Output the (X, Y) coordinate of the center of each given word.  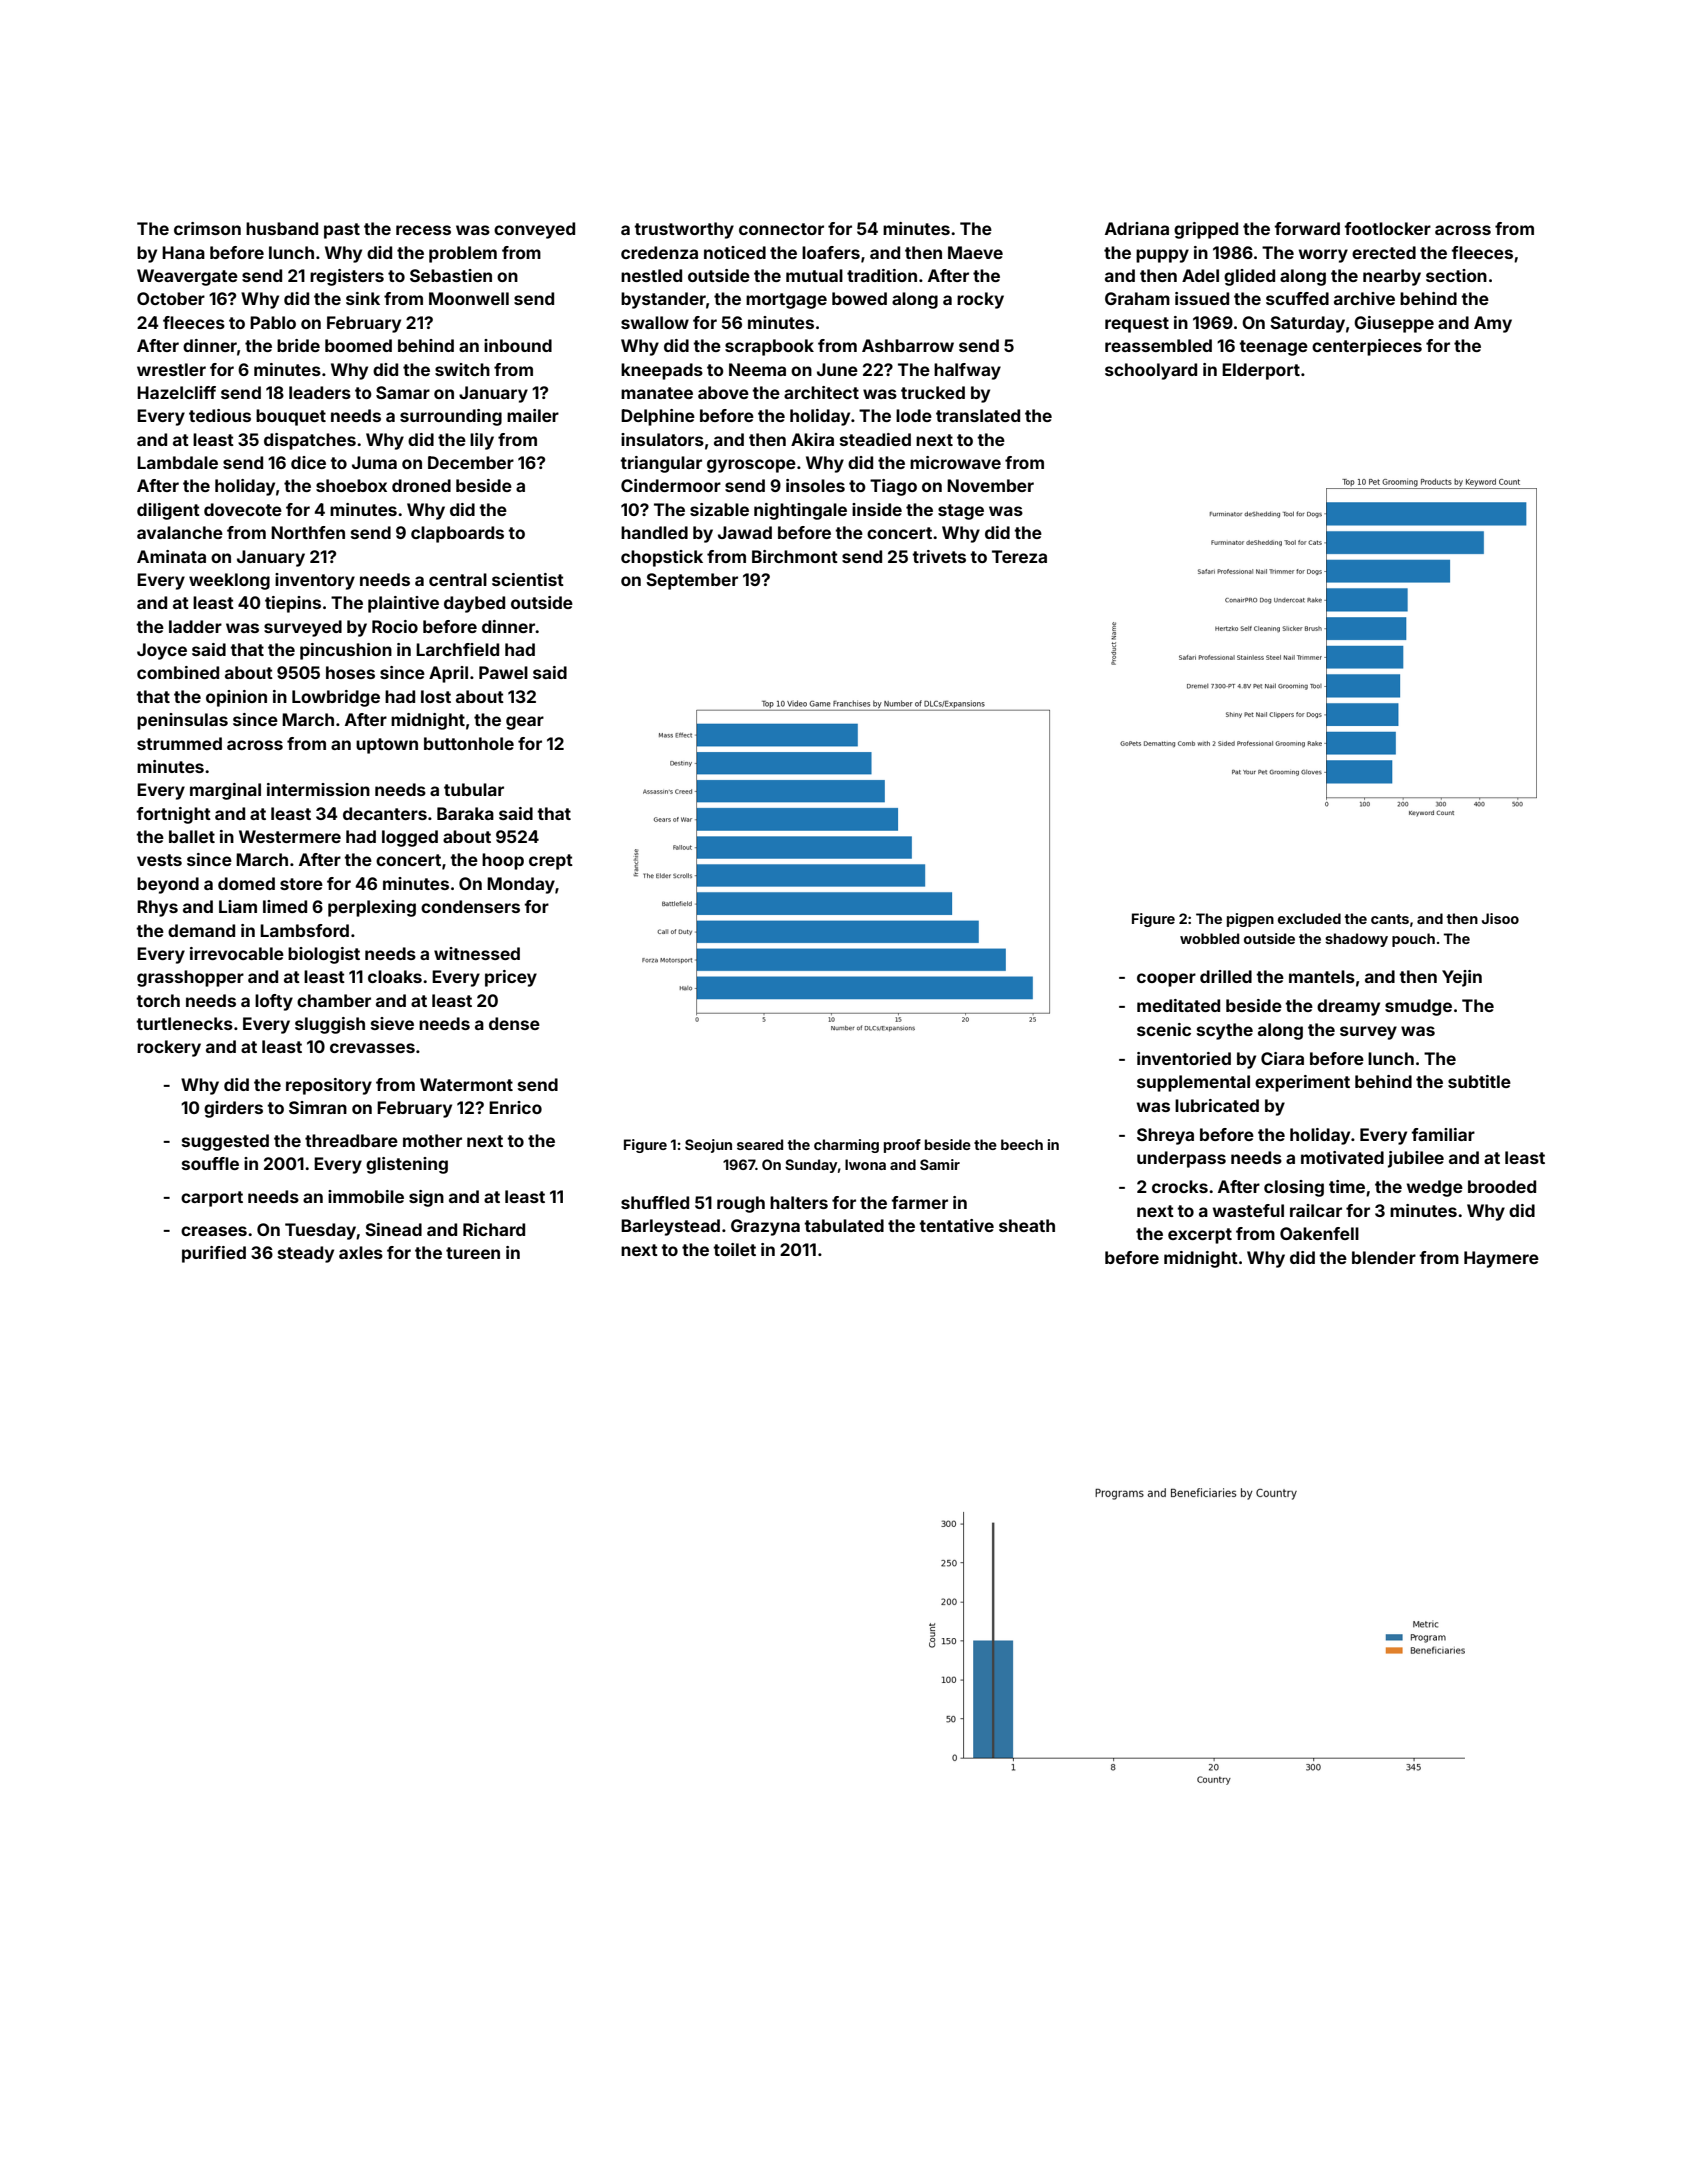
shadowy (1356, 940)
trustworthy (684, 230)
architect (821, 392)
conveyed (534, 230)
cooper (1166, 980)
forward (1307, 228)
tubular (474, 789)
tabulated (844, 1225)
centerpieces (1367, 347)
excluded (1309, 918)
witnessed (477, 953)
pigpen (1250, 920)
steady (306, 1254)
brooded (1502, 1186)
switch (462, 369)
